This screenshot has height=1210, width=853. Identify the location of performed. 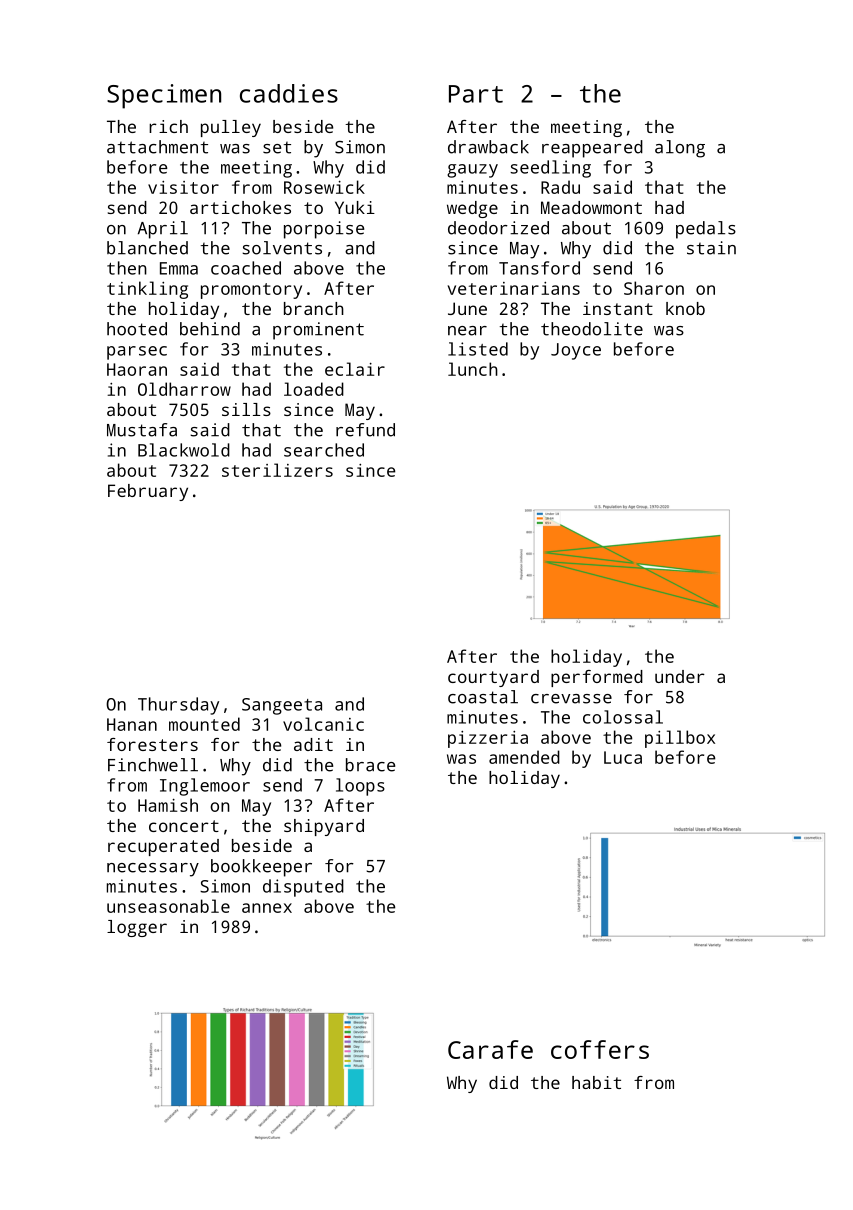
(597, 678).
